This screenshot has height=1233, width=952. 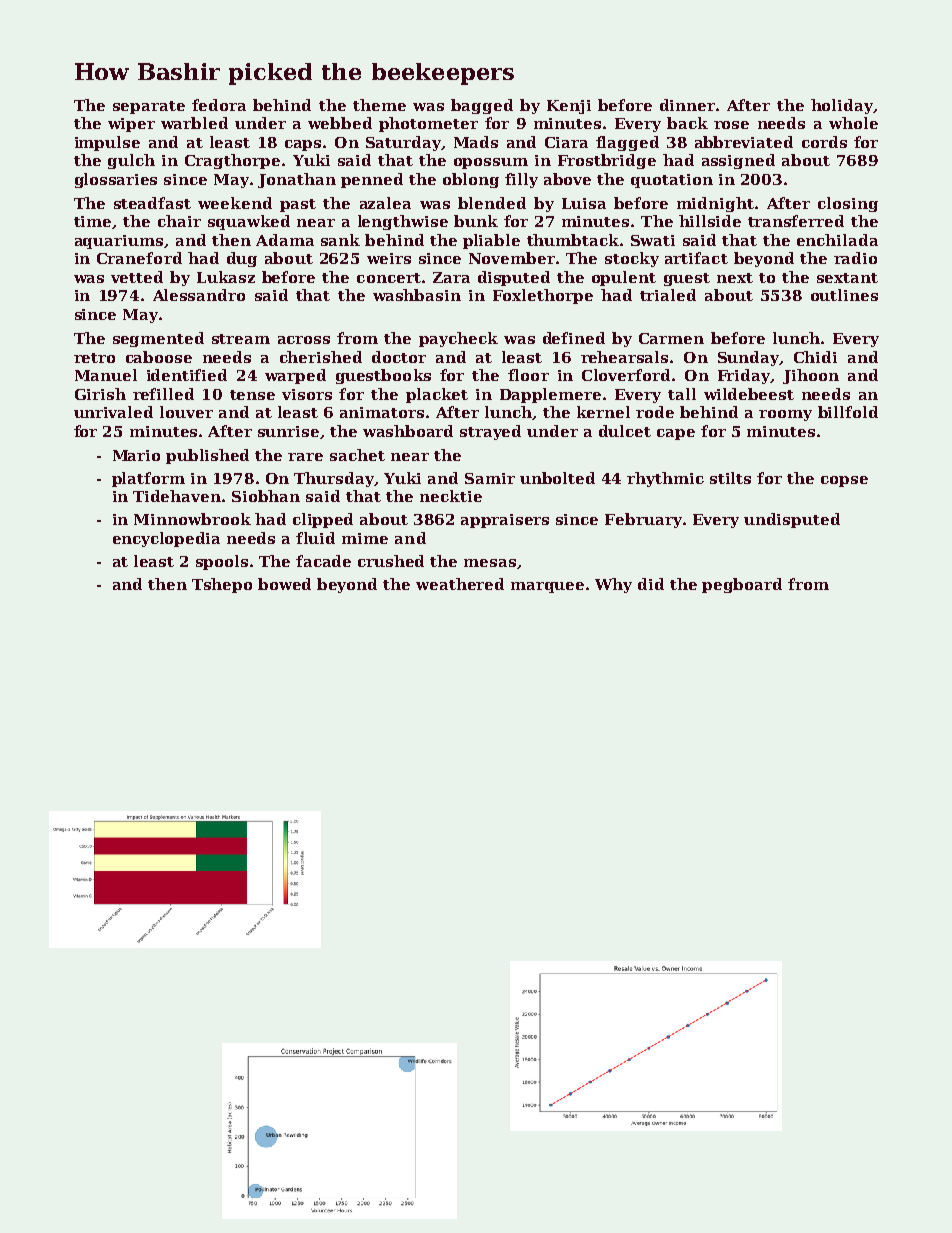 What do you see at coordinates (403, 222) in the screenshot?
I see `lengthwise` at bounding box center [403, 222].
